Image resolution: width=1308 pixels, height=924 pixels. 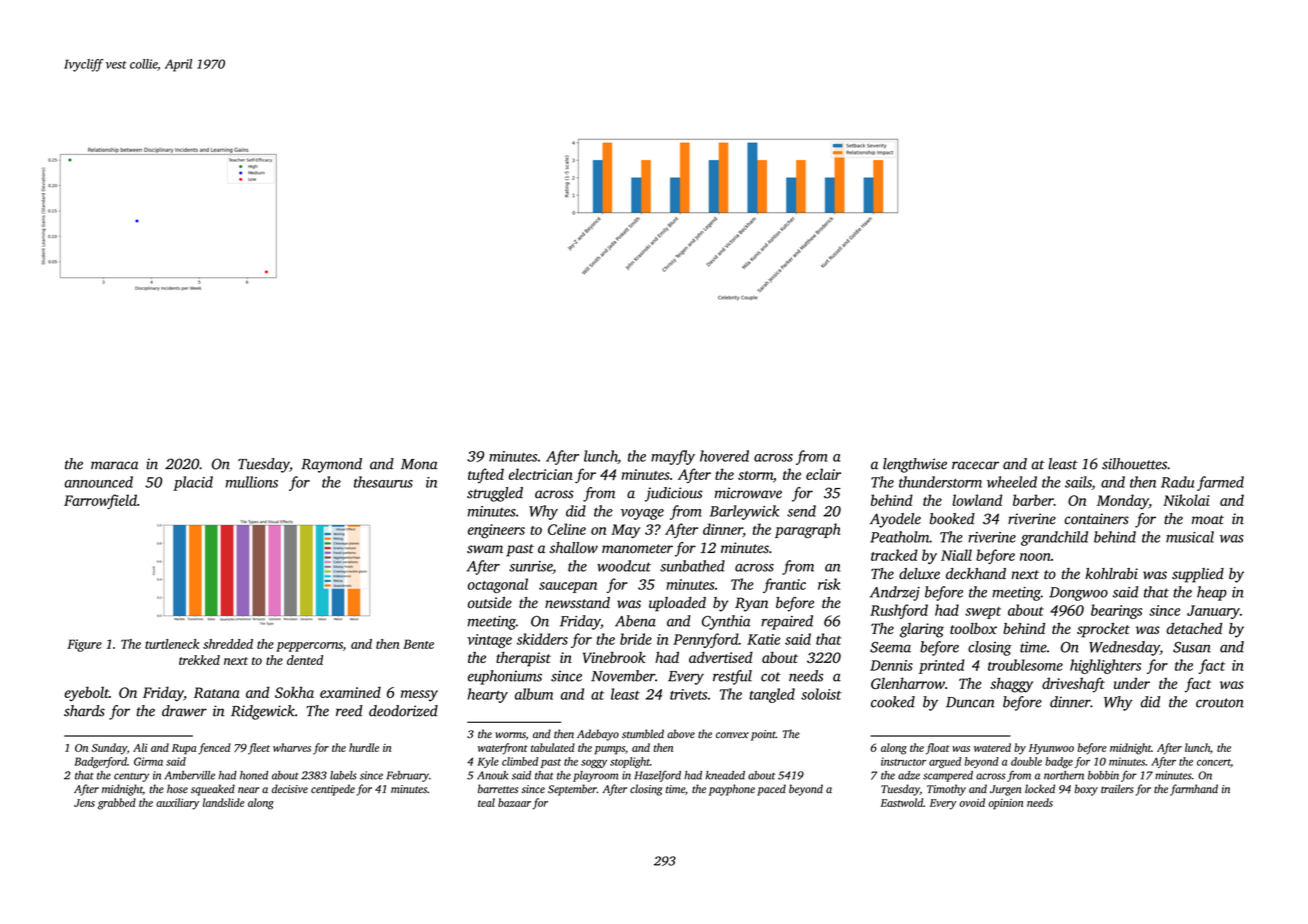 What do you see at coordinates (514, 802) in the page?
I see `bazaar` at bounding box center [514, 802].
